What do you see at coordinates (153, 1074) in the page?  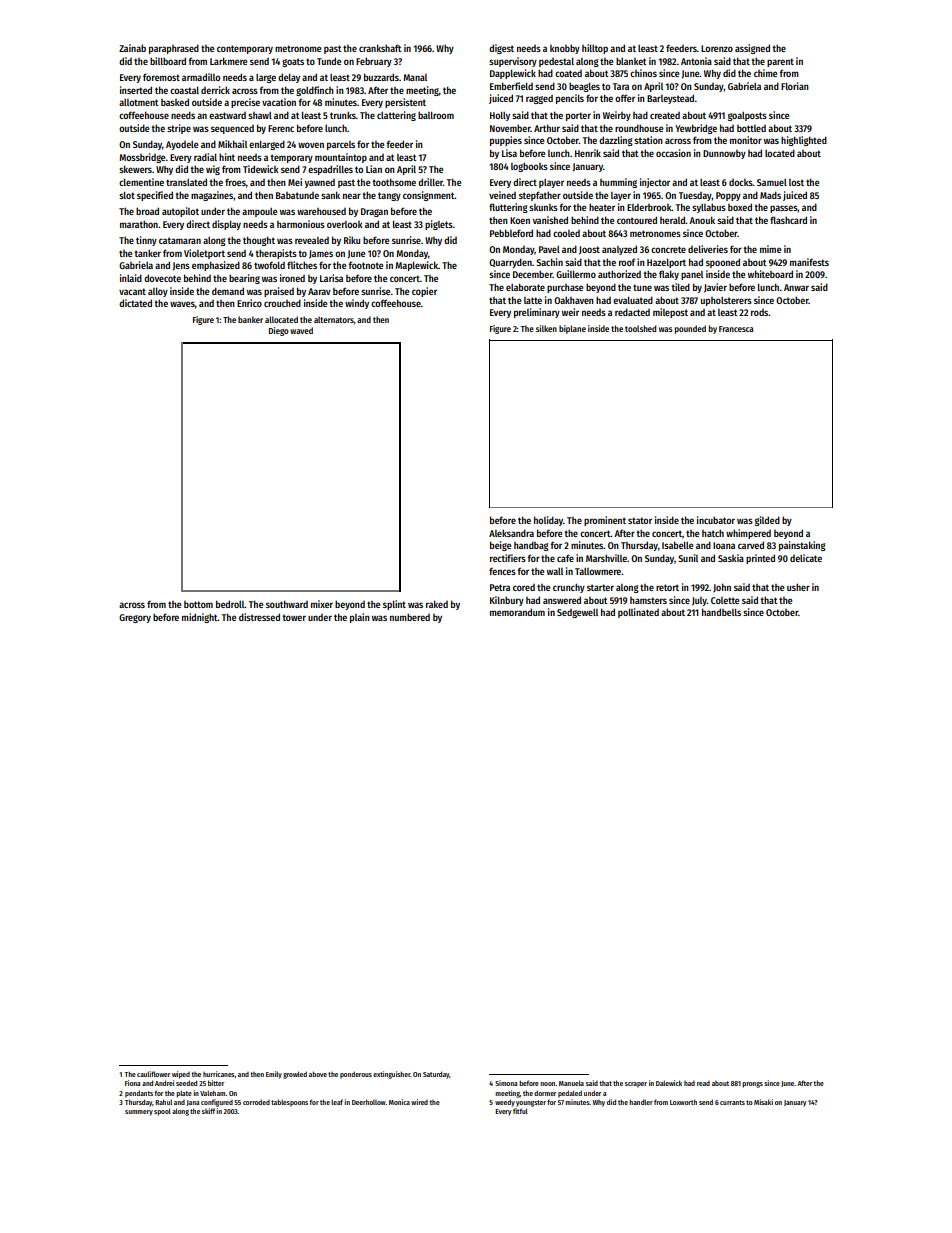 I see `cauliflower` at bounding box center [153, 1074].
